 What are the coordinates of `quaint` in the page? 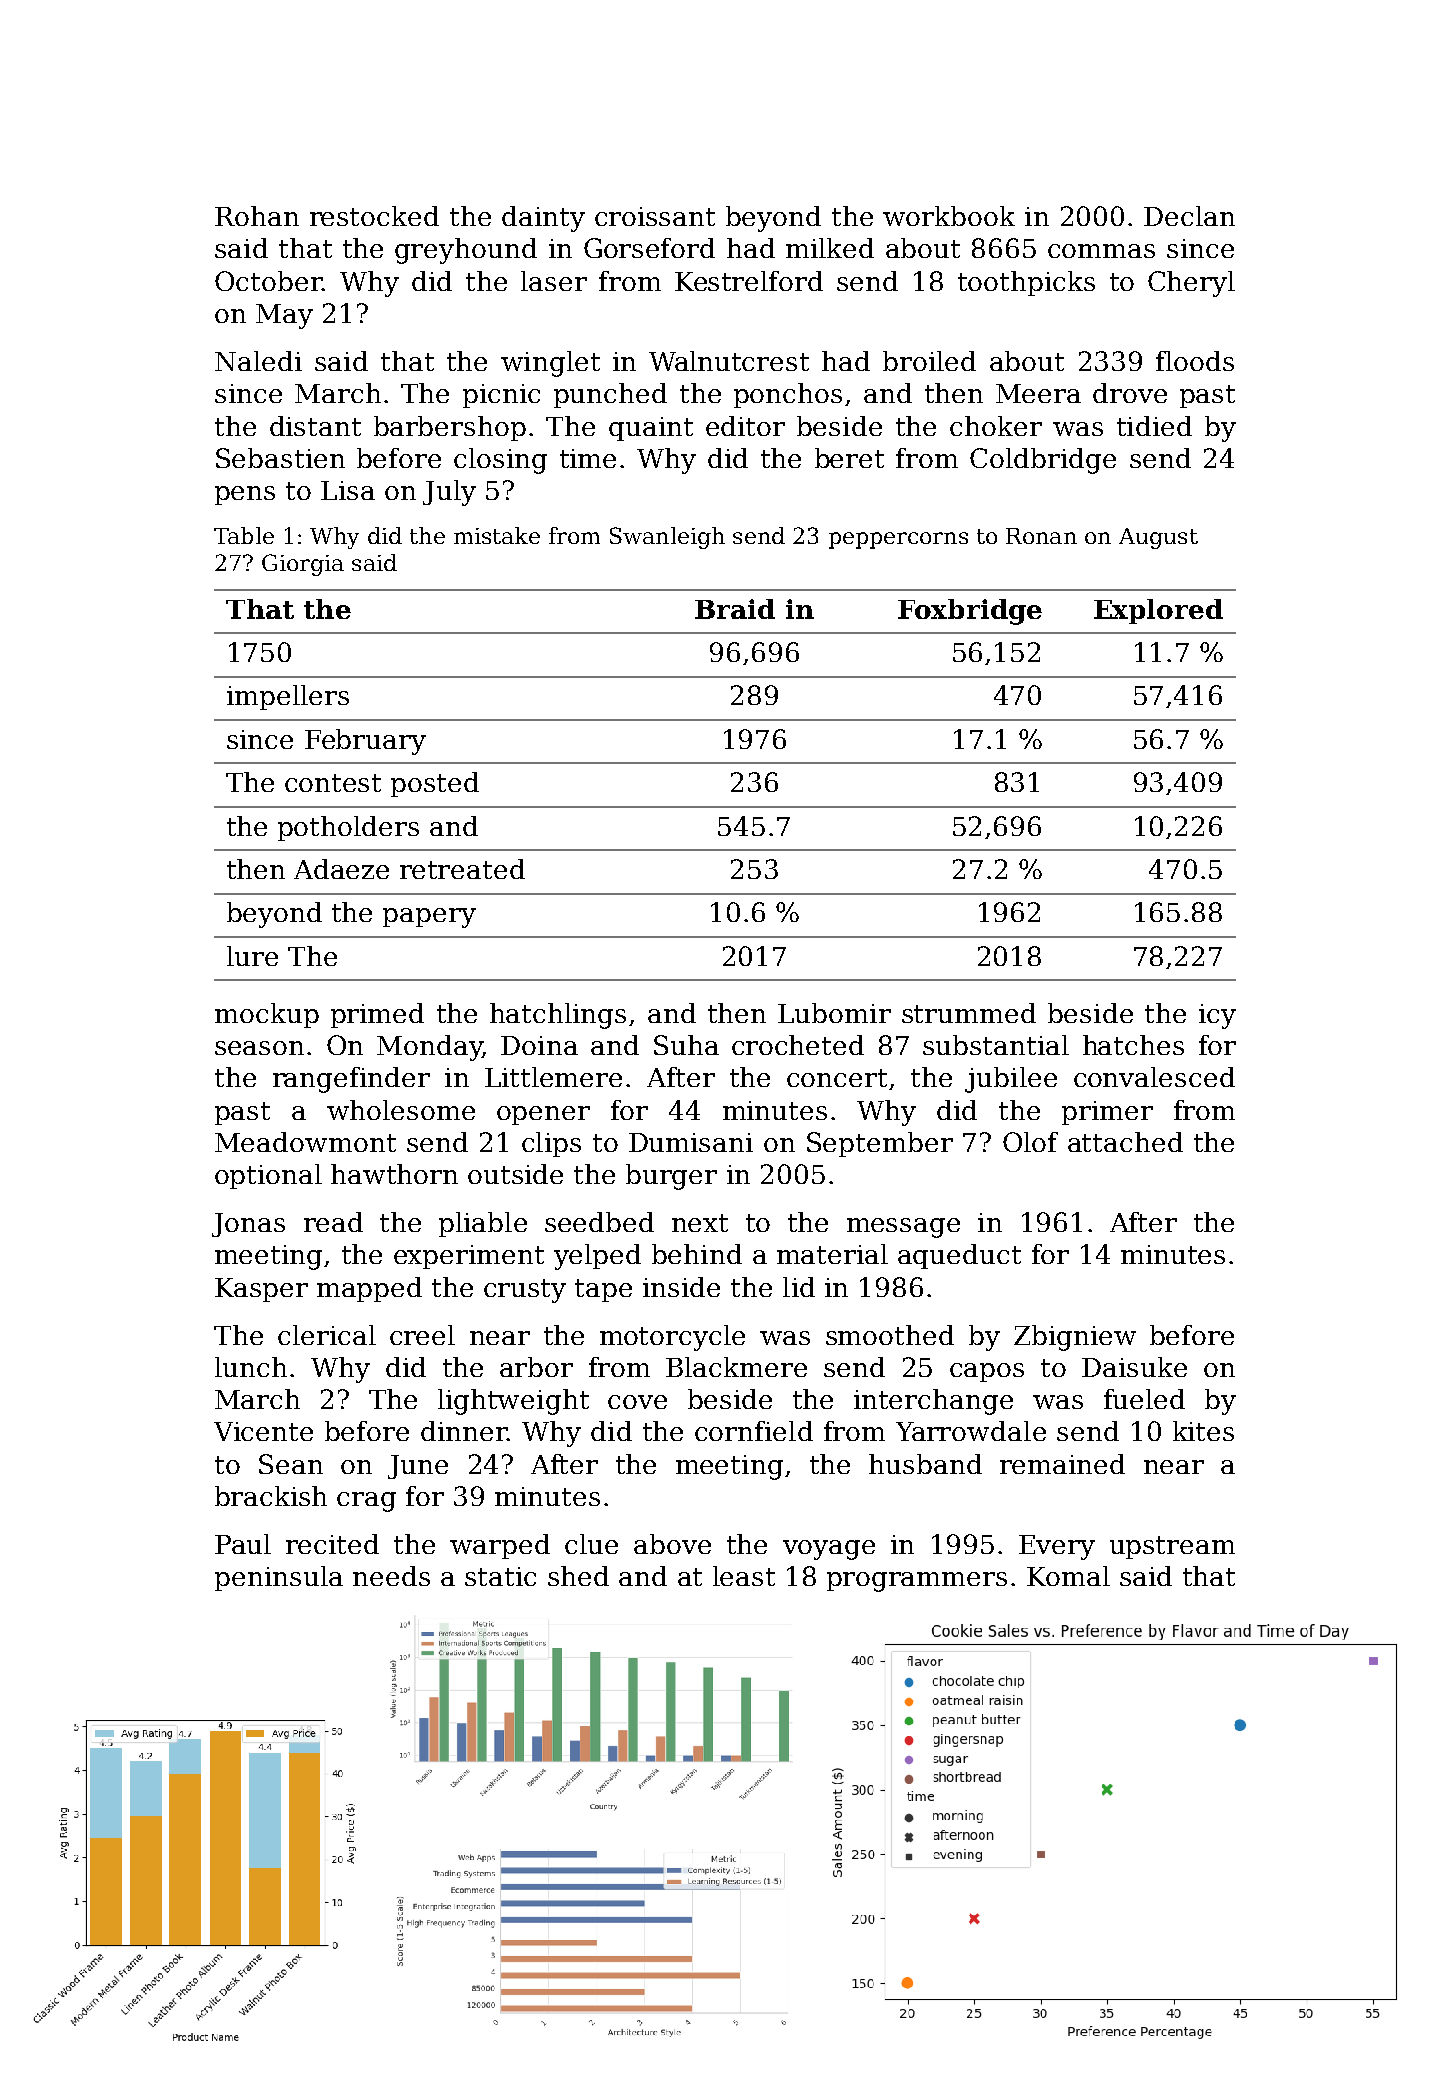 It's located at (651, 429).
